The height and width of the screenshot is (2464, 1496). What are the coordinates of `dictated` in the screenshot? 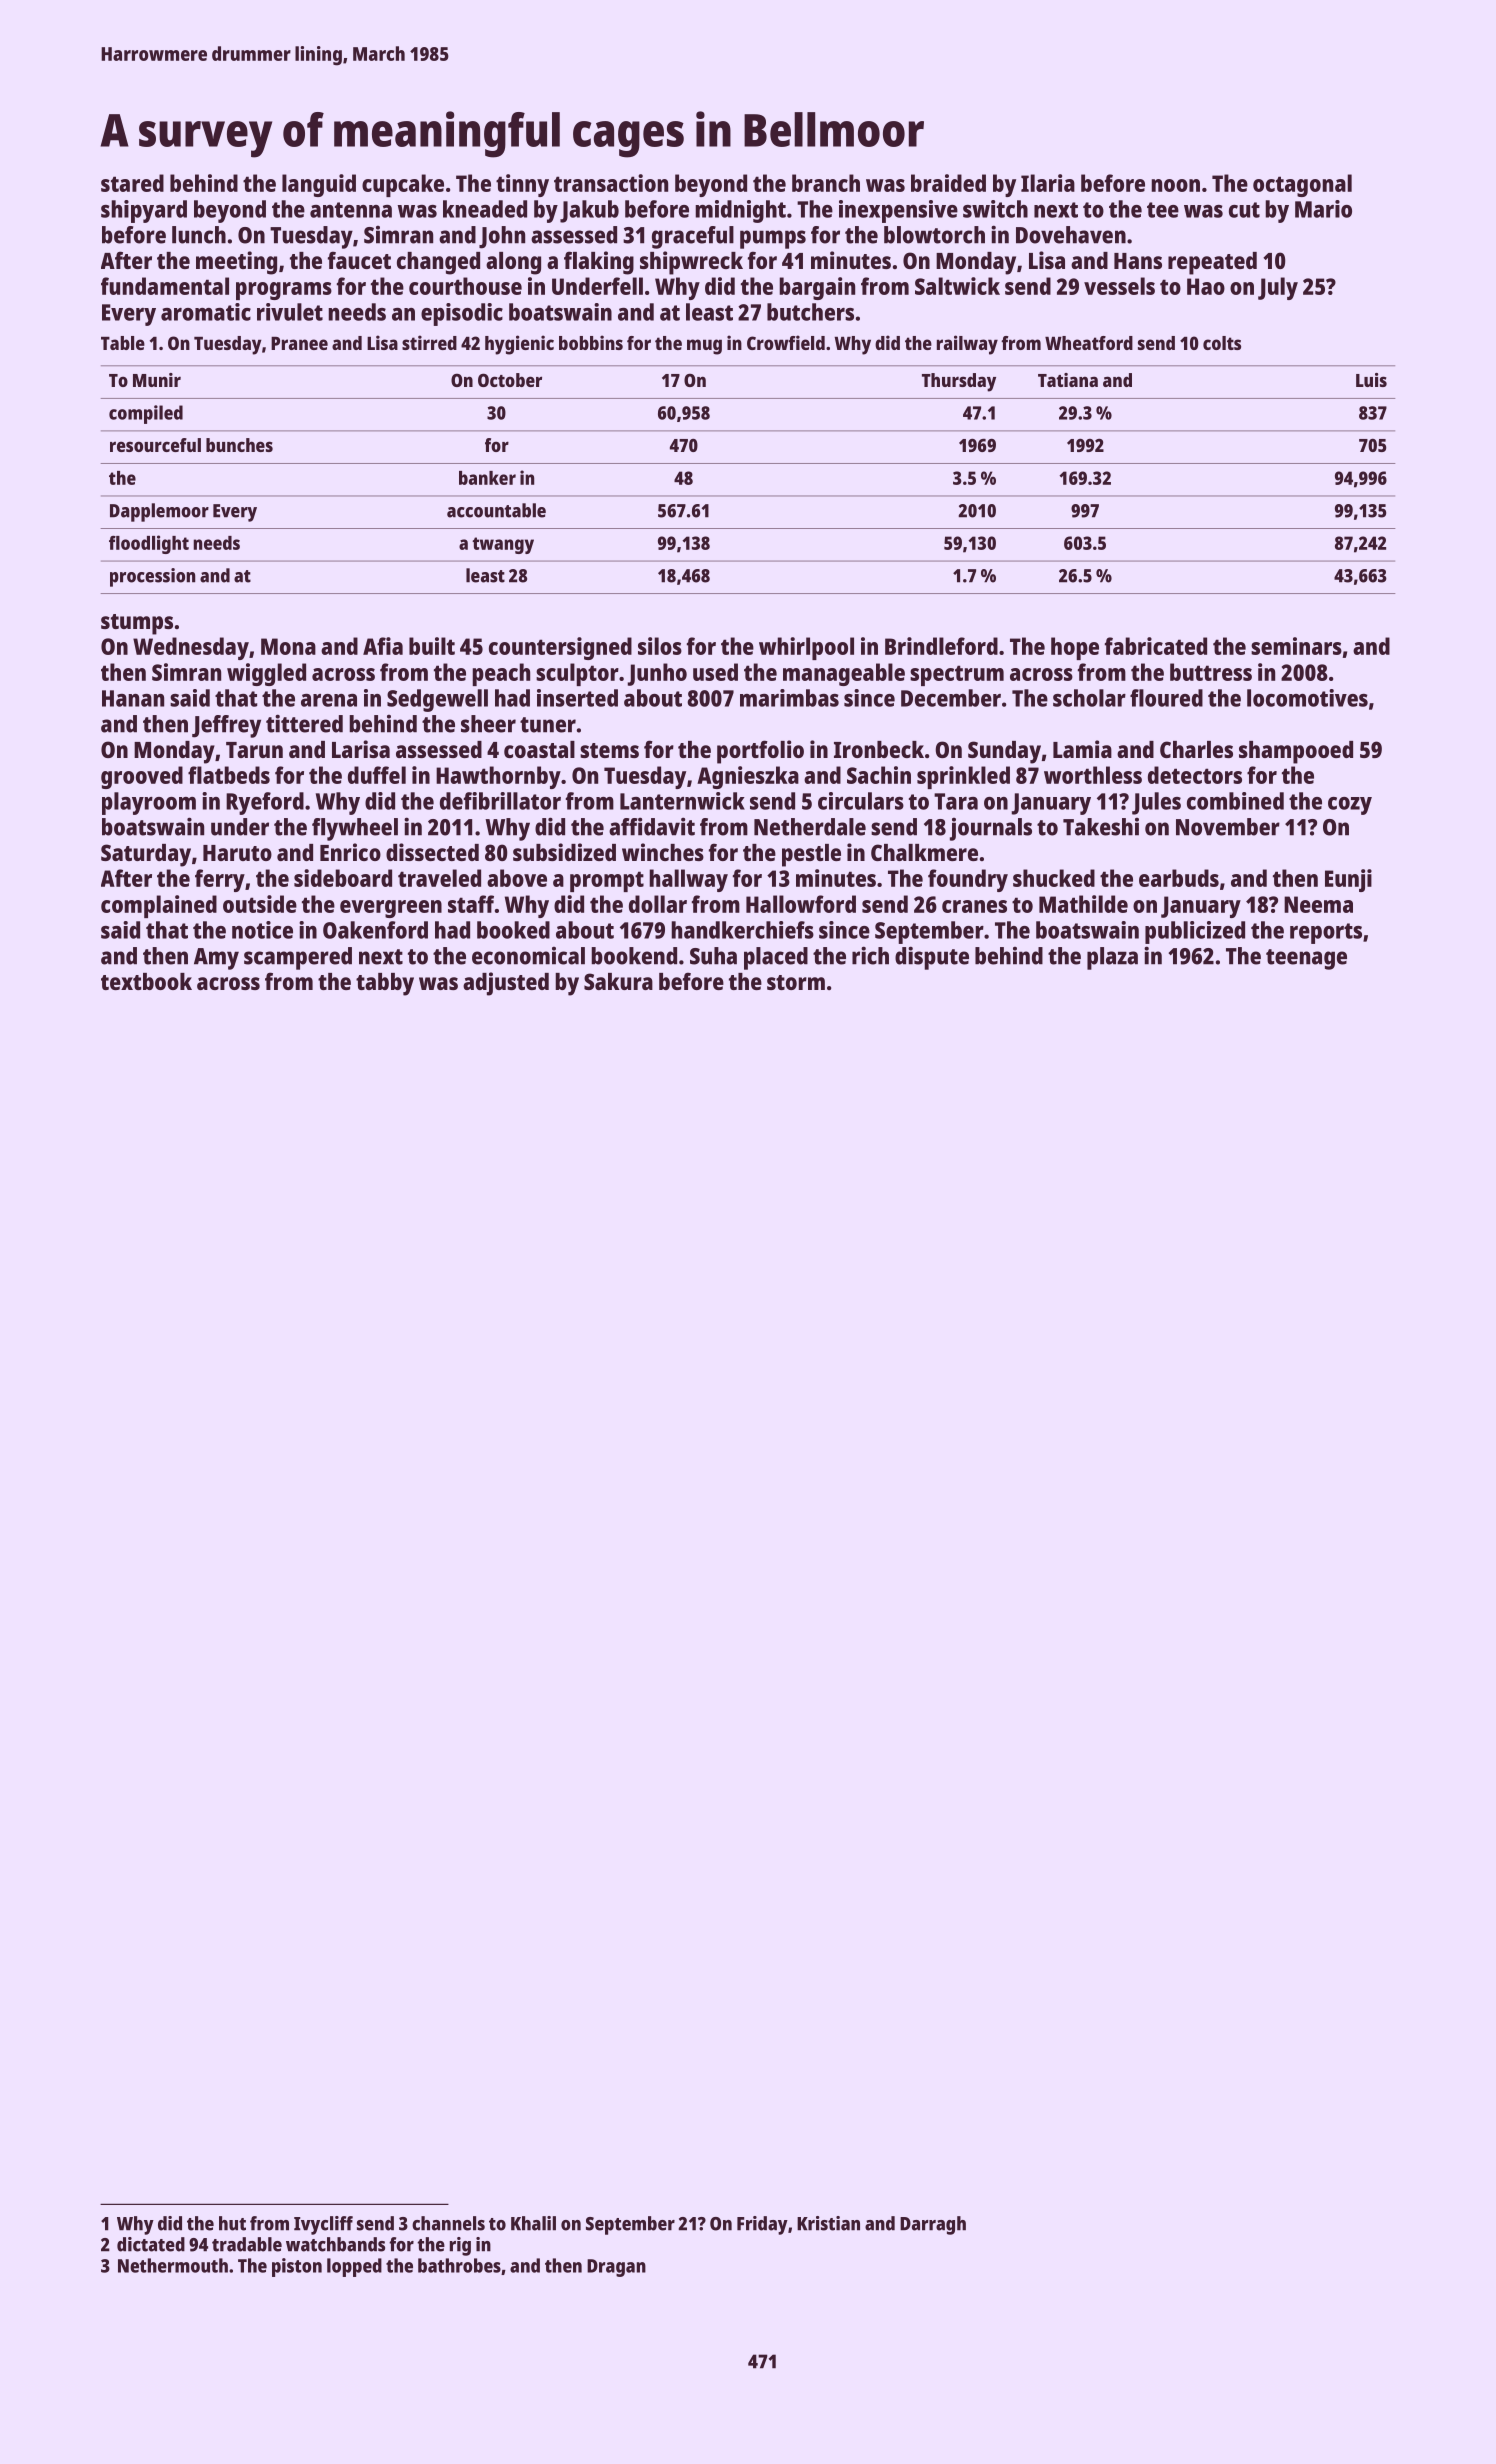 It's located at (151, 2244).
